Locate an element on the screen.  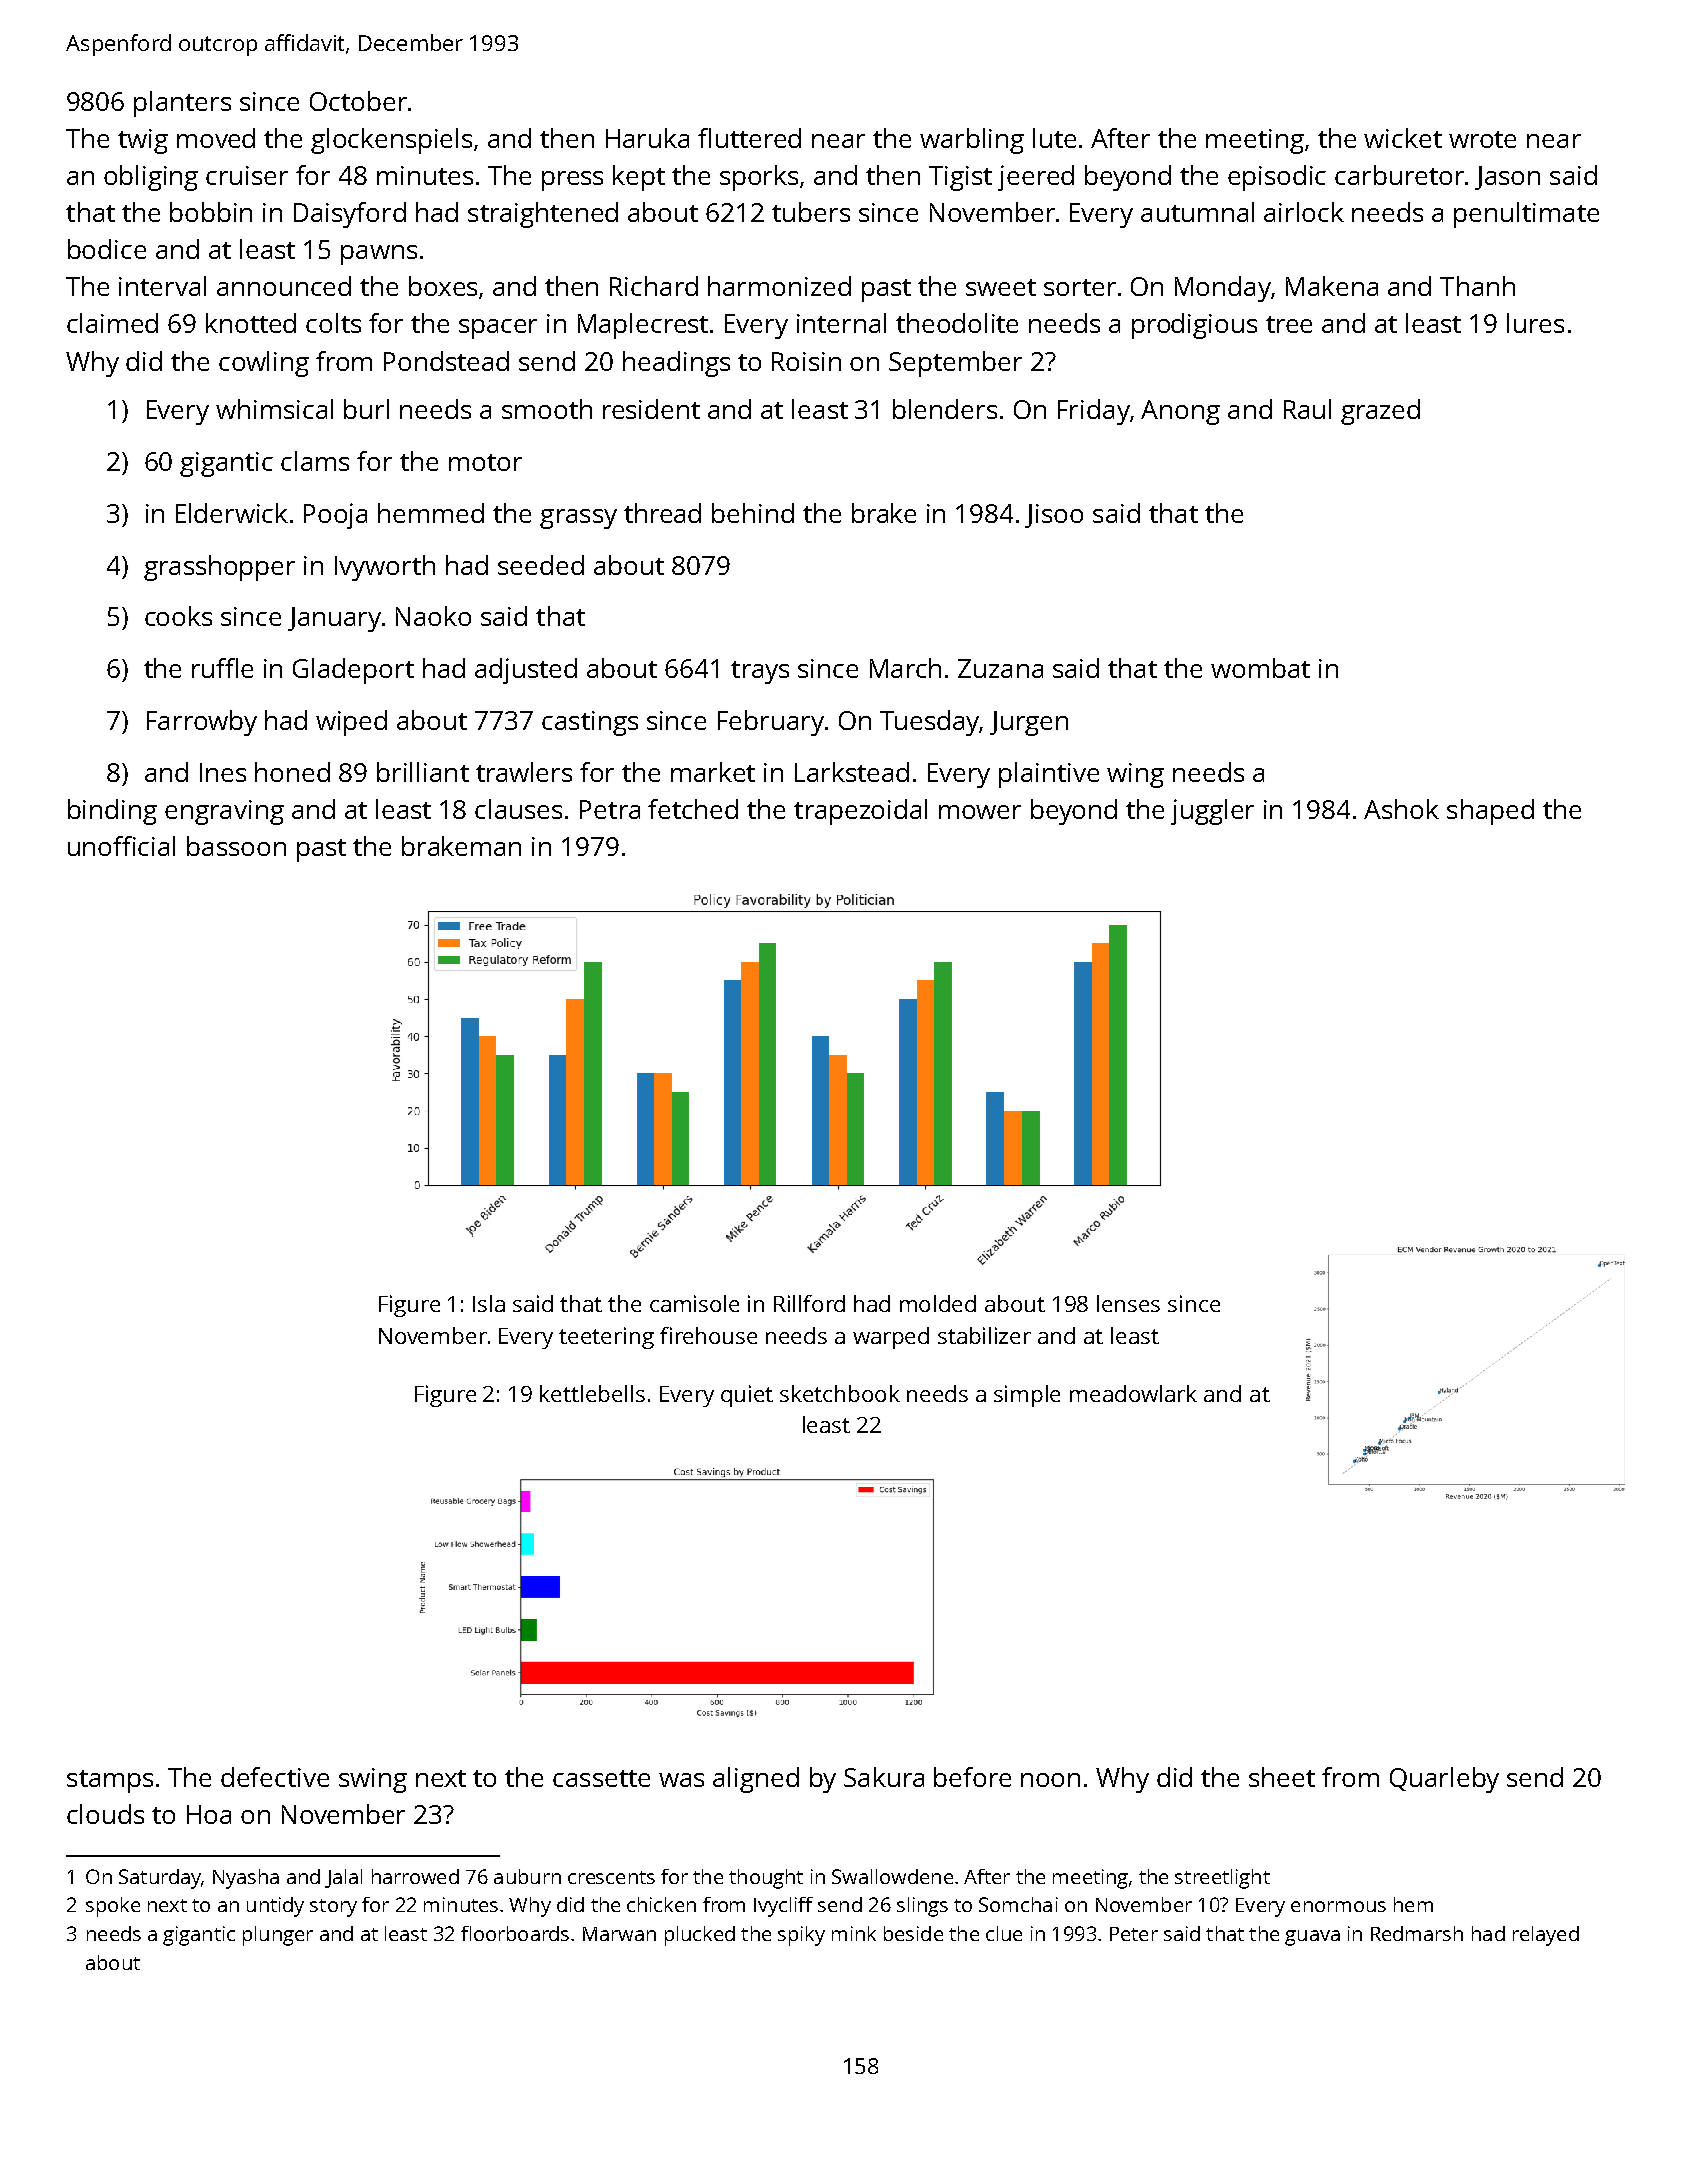
claimed is located at coordinates (112, 323).
